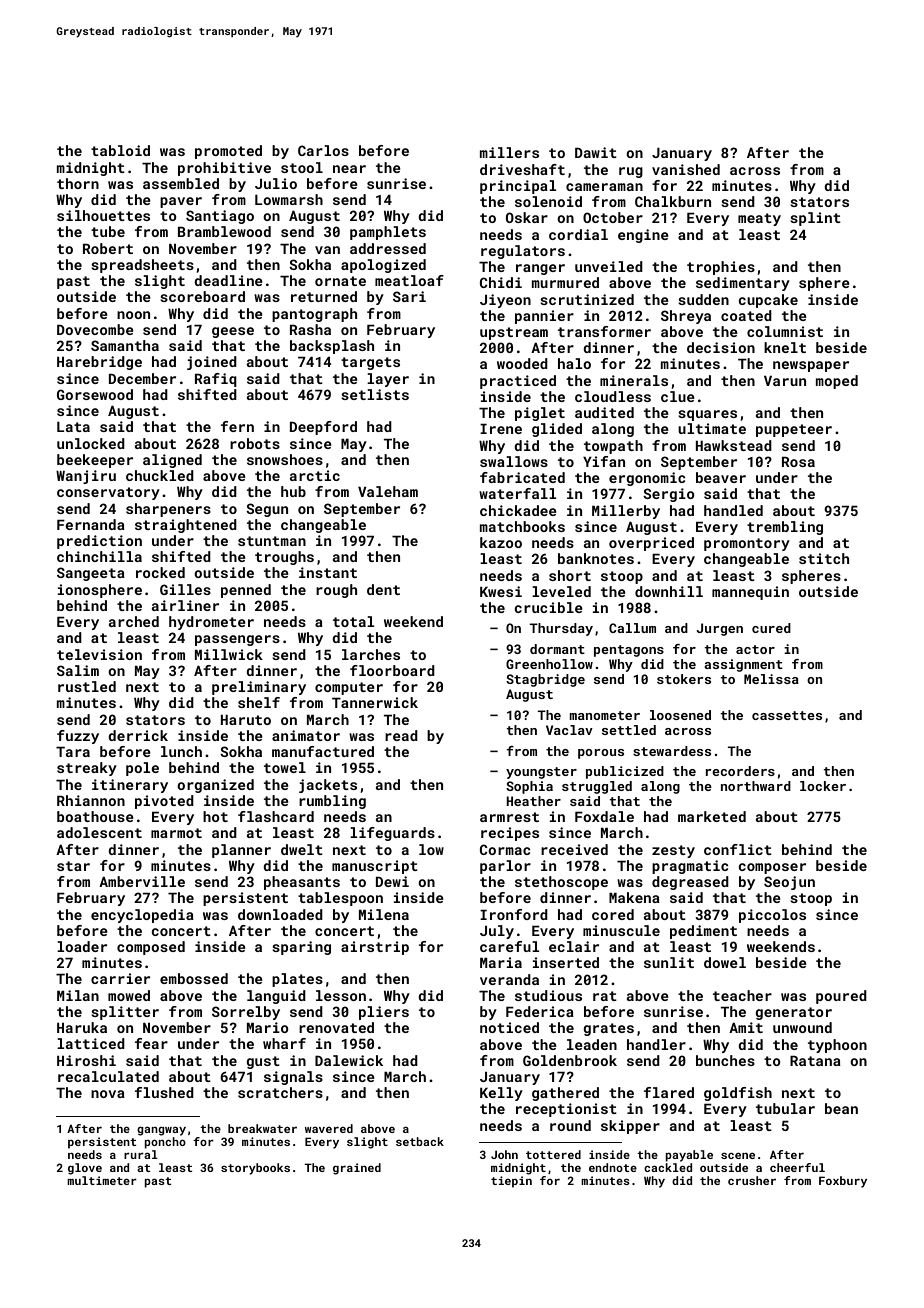 This screenshot has height=1308, width=924. What do you see at coordinates (142, 881) in the screenshot?
I see `Amberville` at bounding box center [142, 881].
